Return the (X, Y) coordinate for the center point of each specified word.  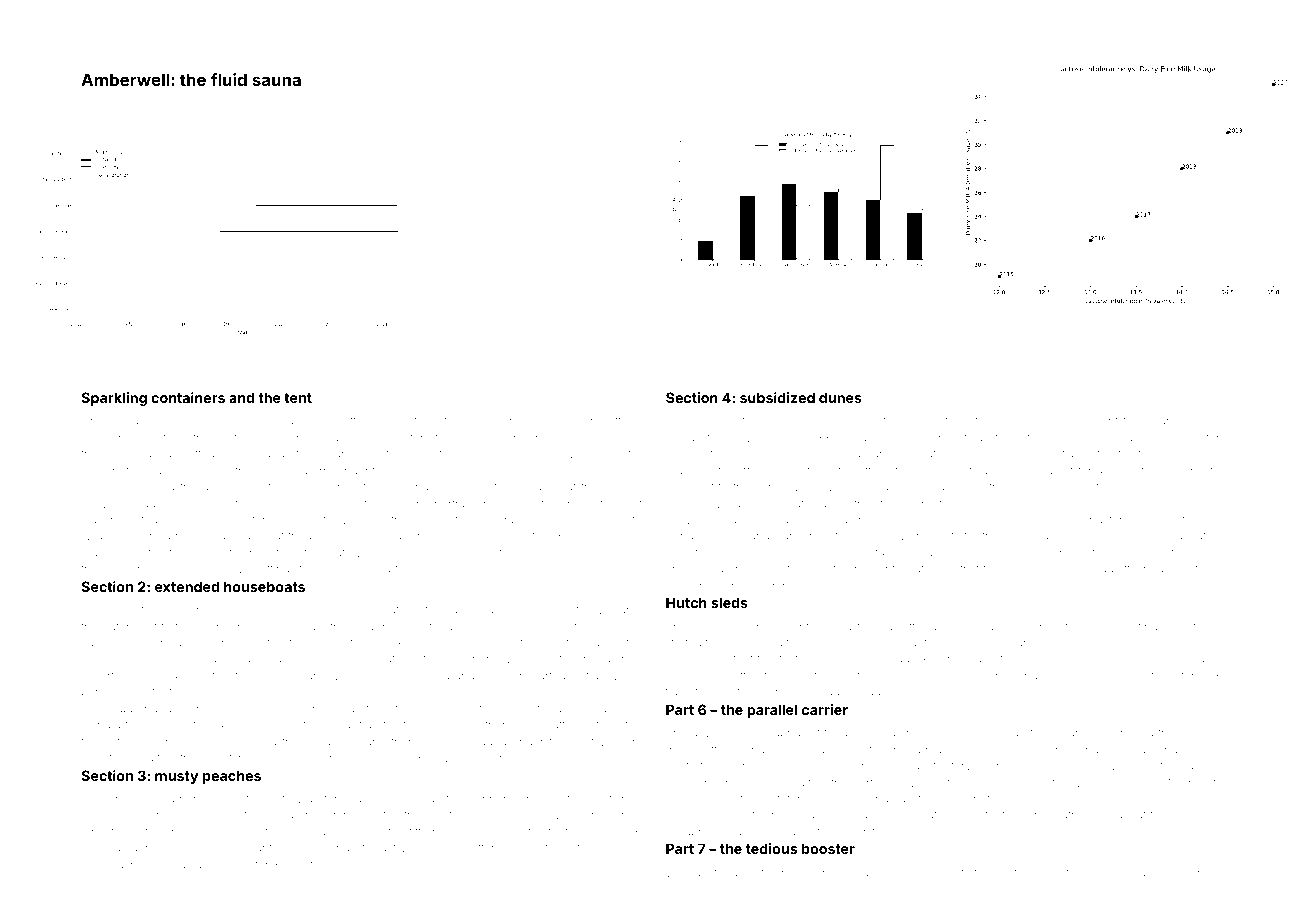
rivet (786, 692)
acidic (195, 865)
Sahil (1144, 872)
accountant (530, 504)
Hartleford (1177, 520)
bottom (355, 421)
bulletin (754, 873)
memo (1209, 421)
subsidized (777, 397)
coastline (1202, 733)
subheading (320, 660)
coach (431, 520)
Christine (105, 757)
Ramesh (1080, 675)
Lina (524, 725)
